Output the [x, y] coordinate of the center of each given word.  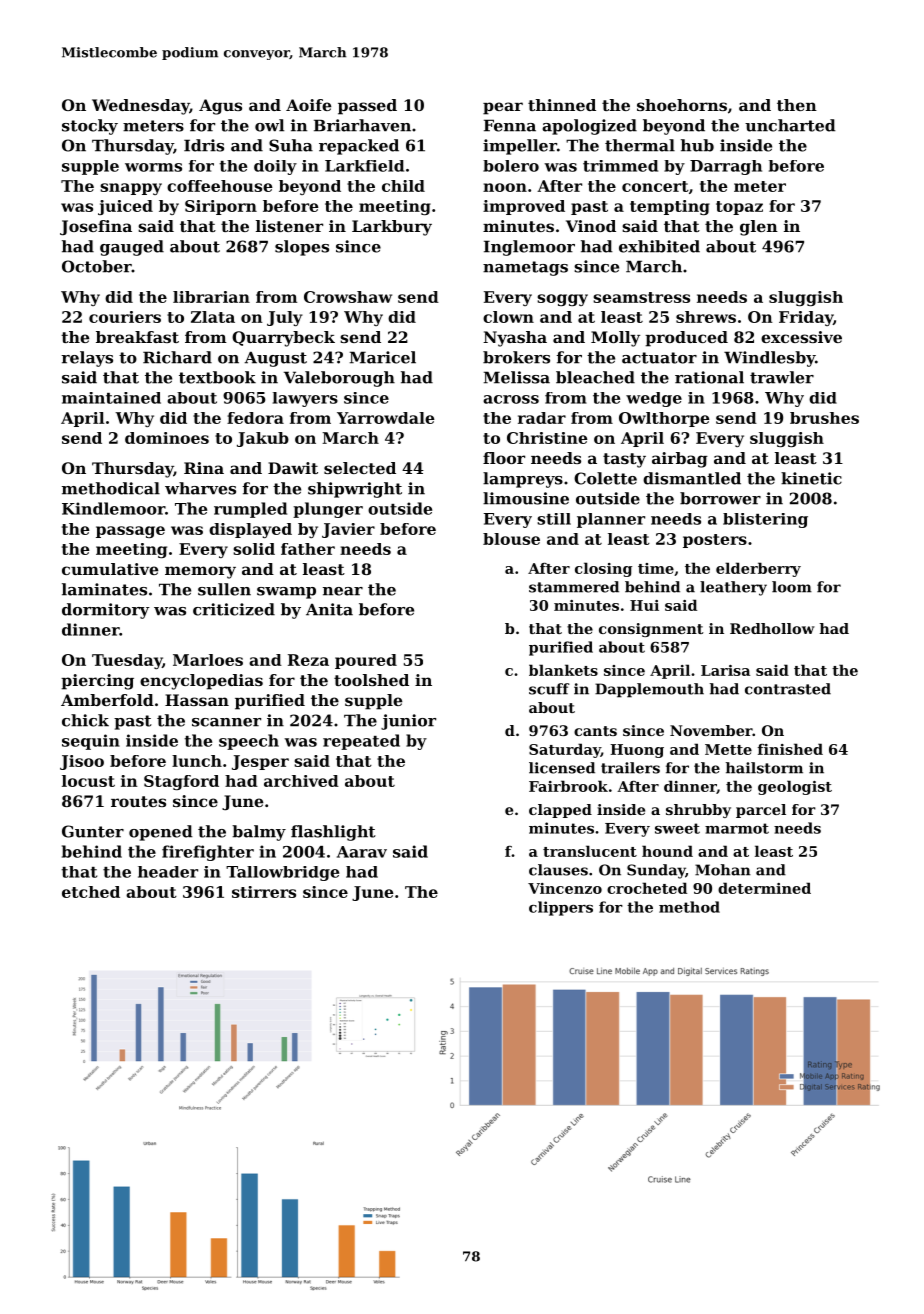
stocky [90, 127]
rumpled [250, 510]
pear [503, 108]
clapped [560, 811]
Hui [644, 605]
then [797, 105]
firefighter [208, 853]
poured [366, 661]
